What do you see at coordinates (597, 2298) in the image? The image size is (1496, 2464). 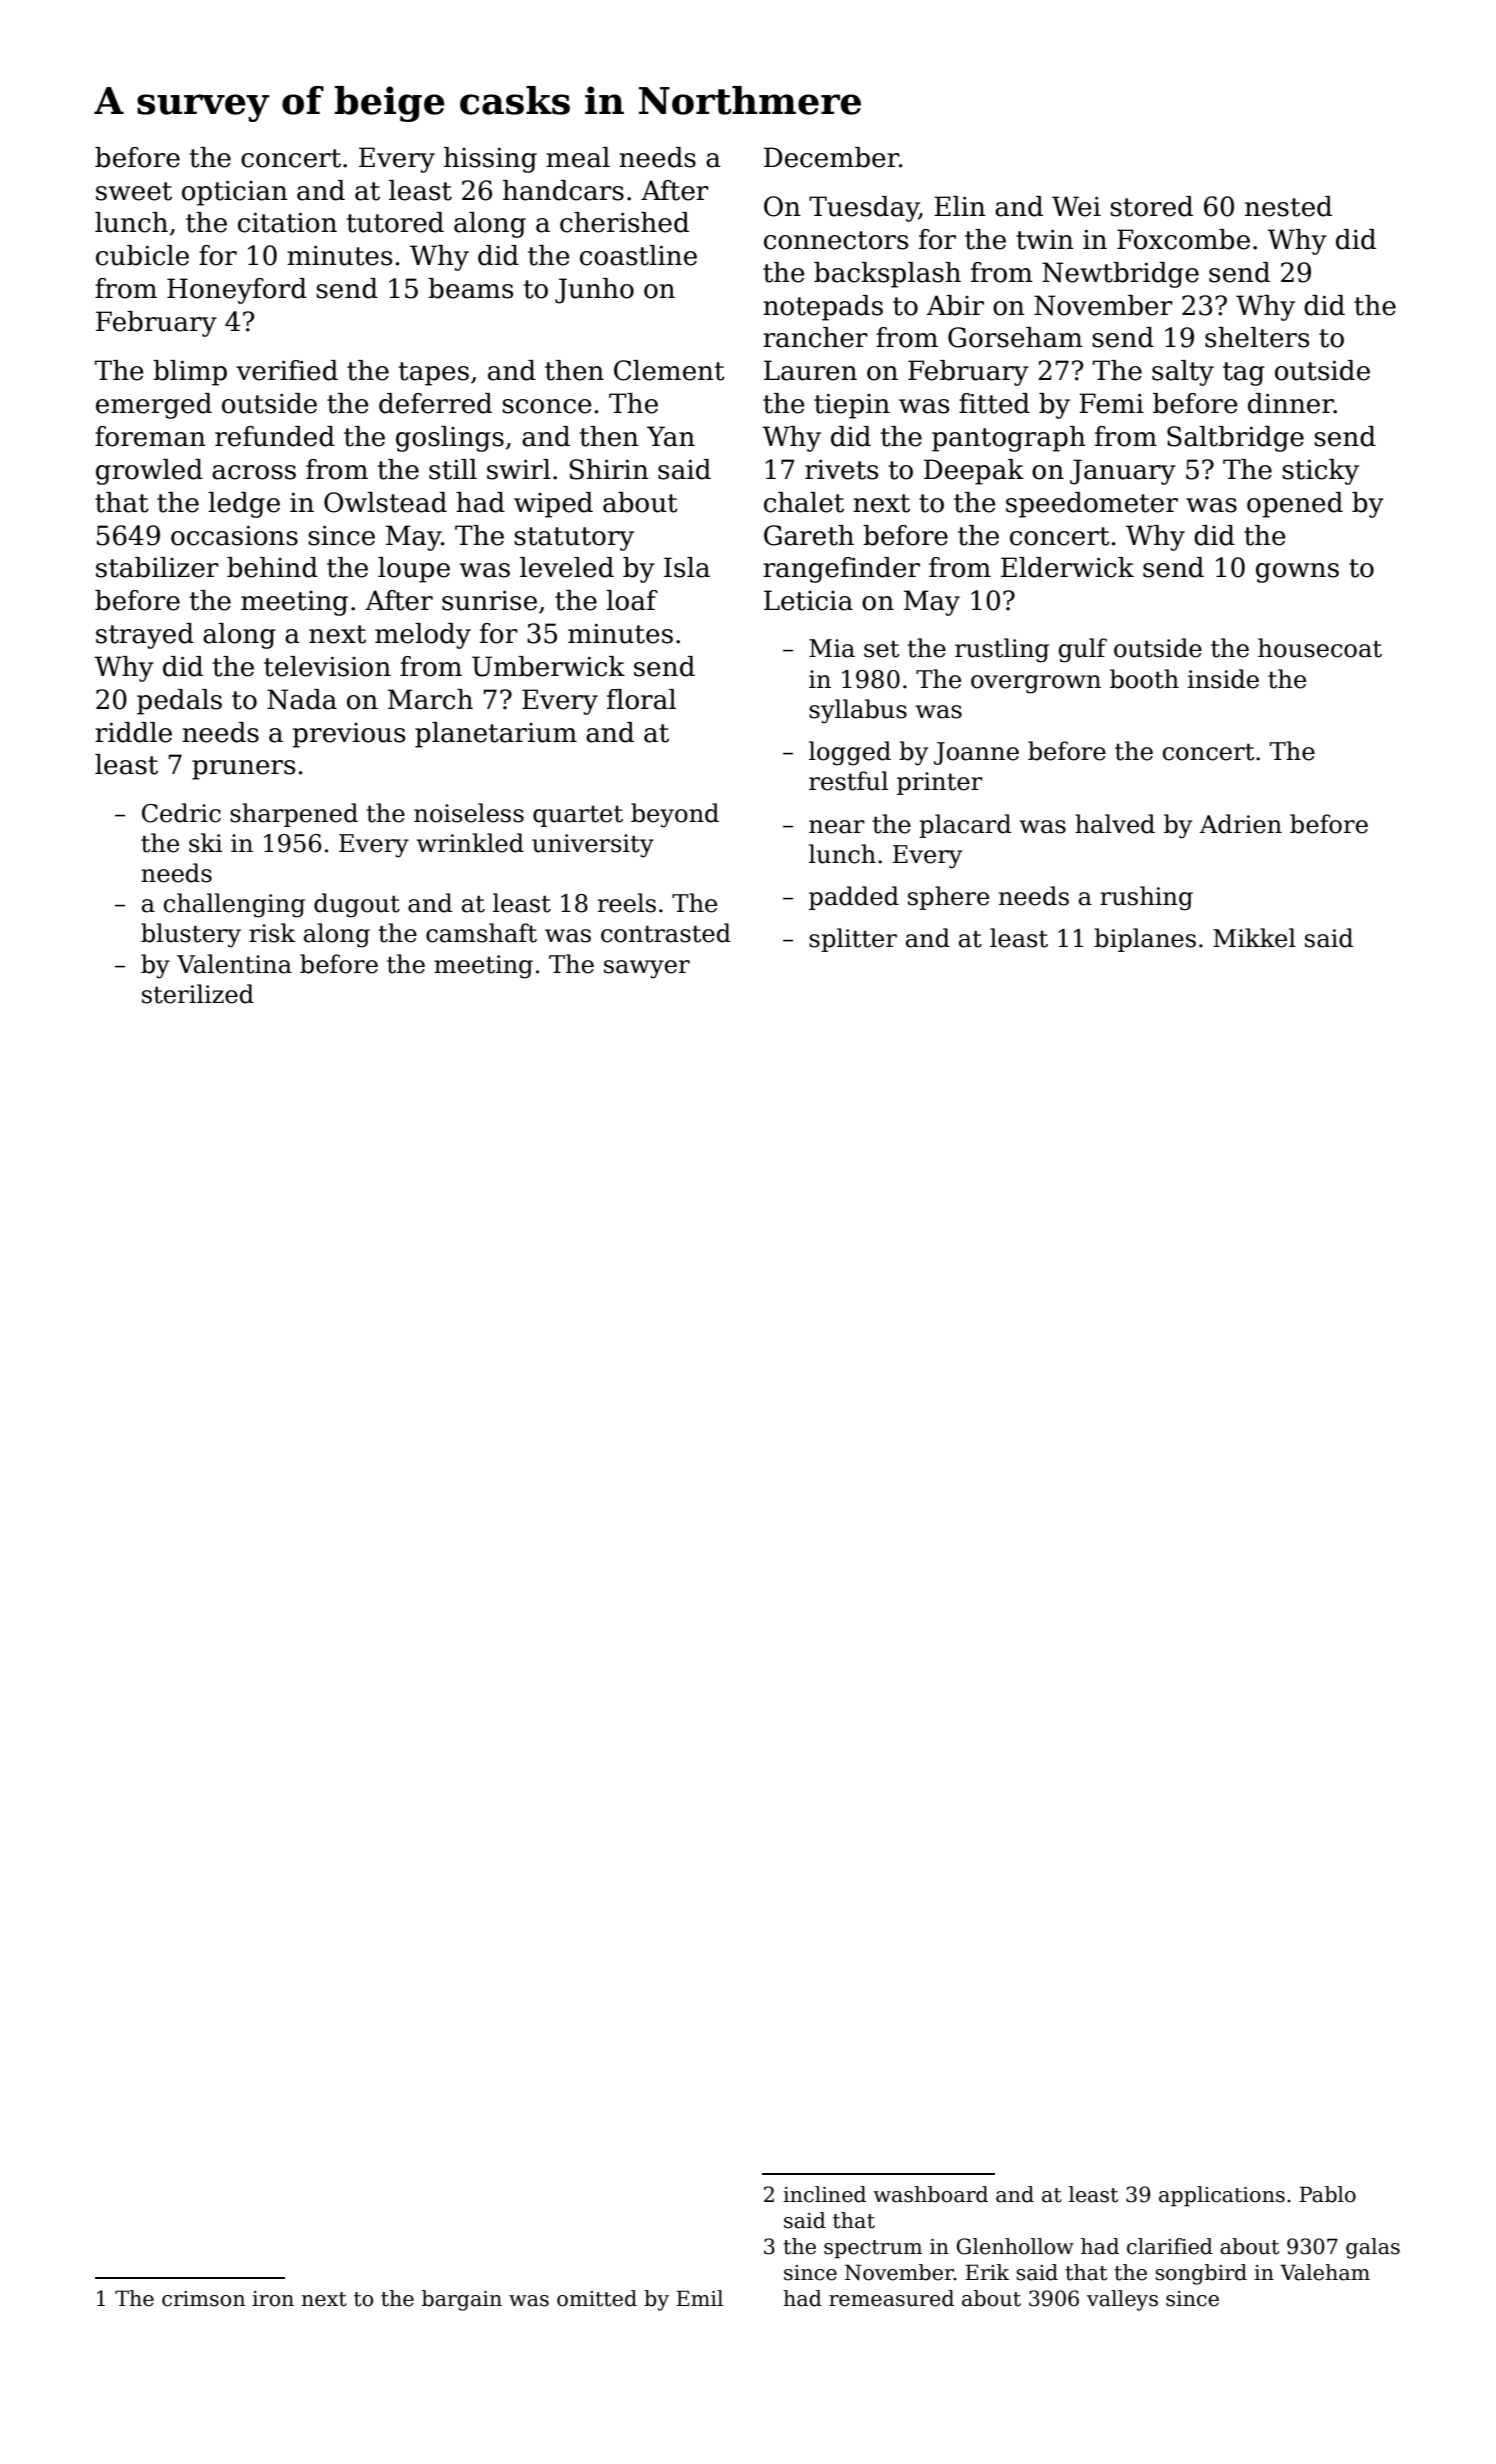 I see `omitted` at bounding box center [597, 2298].
